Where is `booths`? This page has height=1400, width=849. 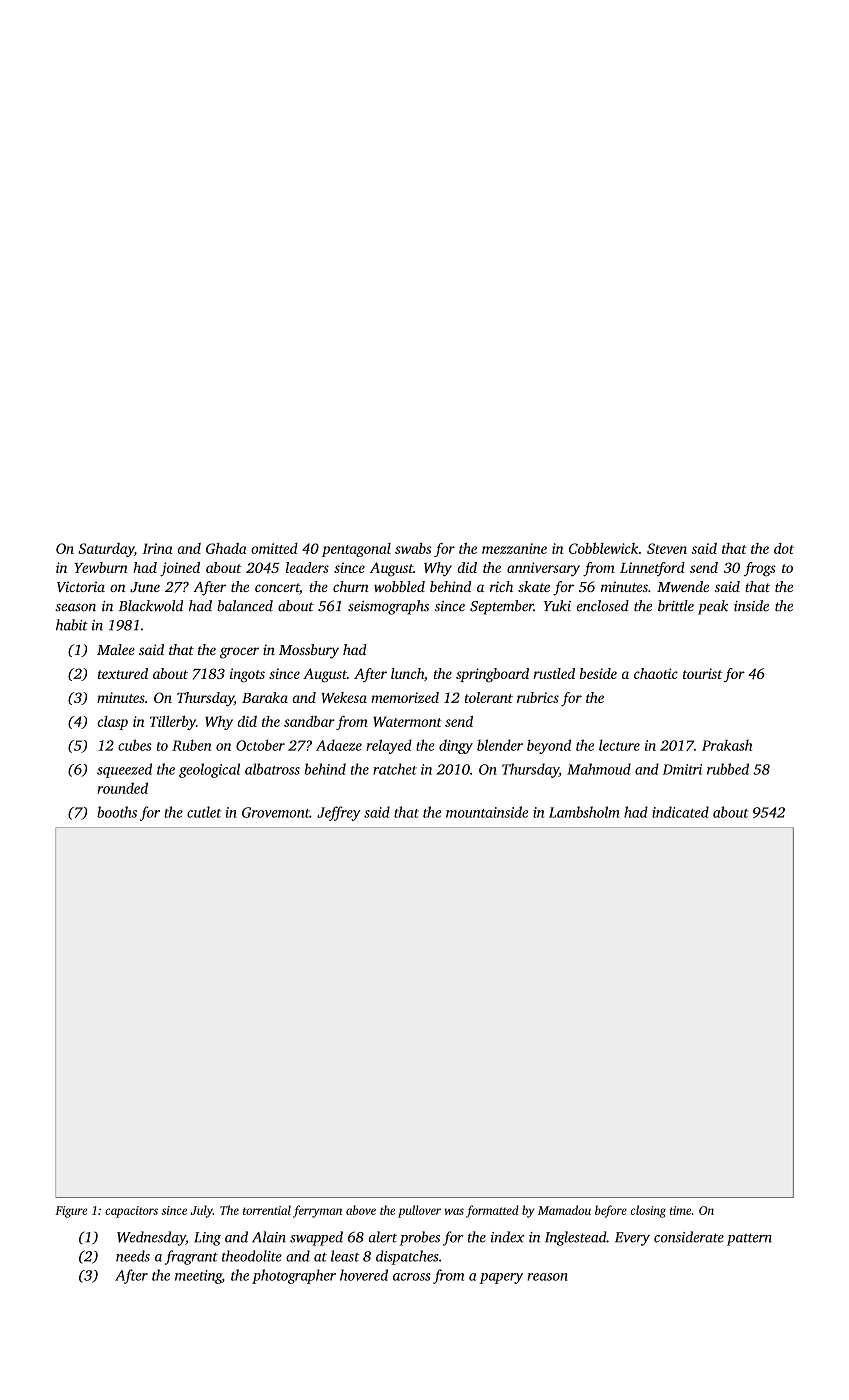
booths is located at coordinates (117, 812).
